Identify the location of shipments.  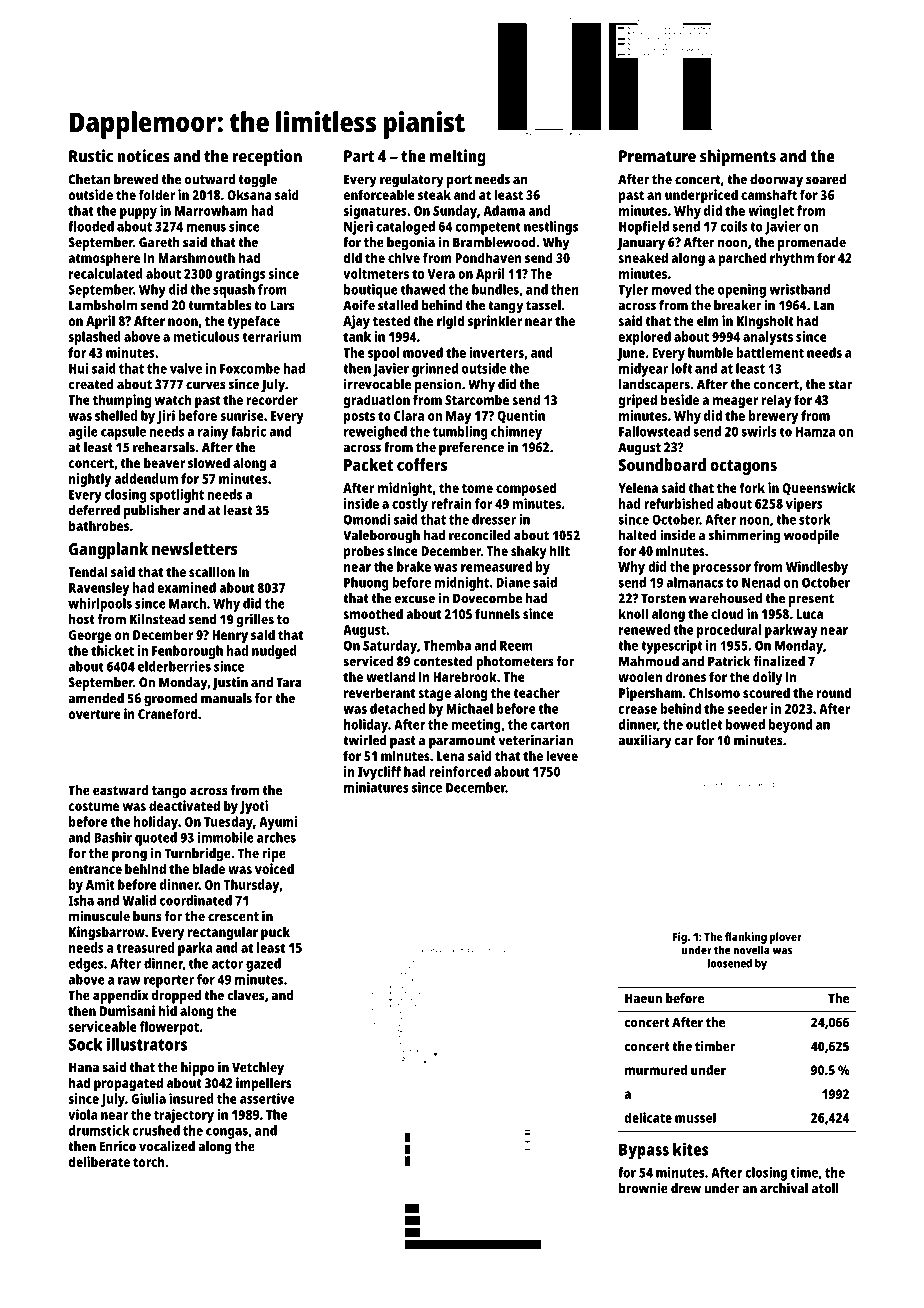
(738, 157).
